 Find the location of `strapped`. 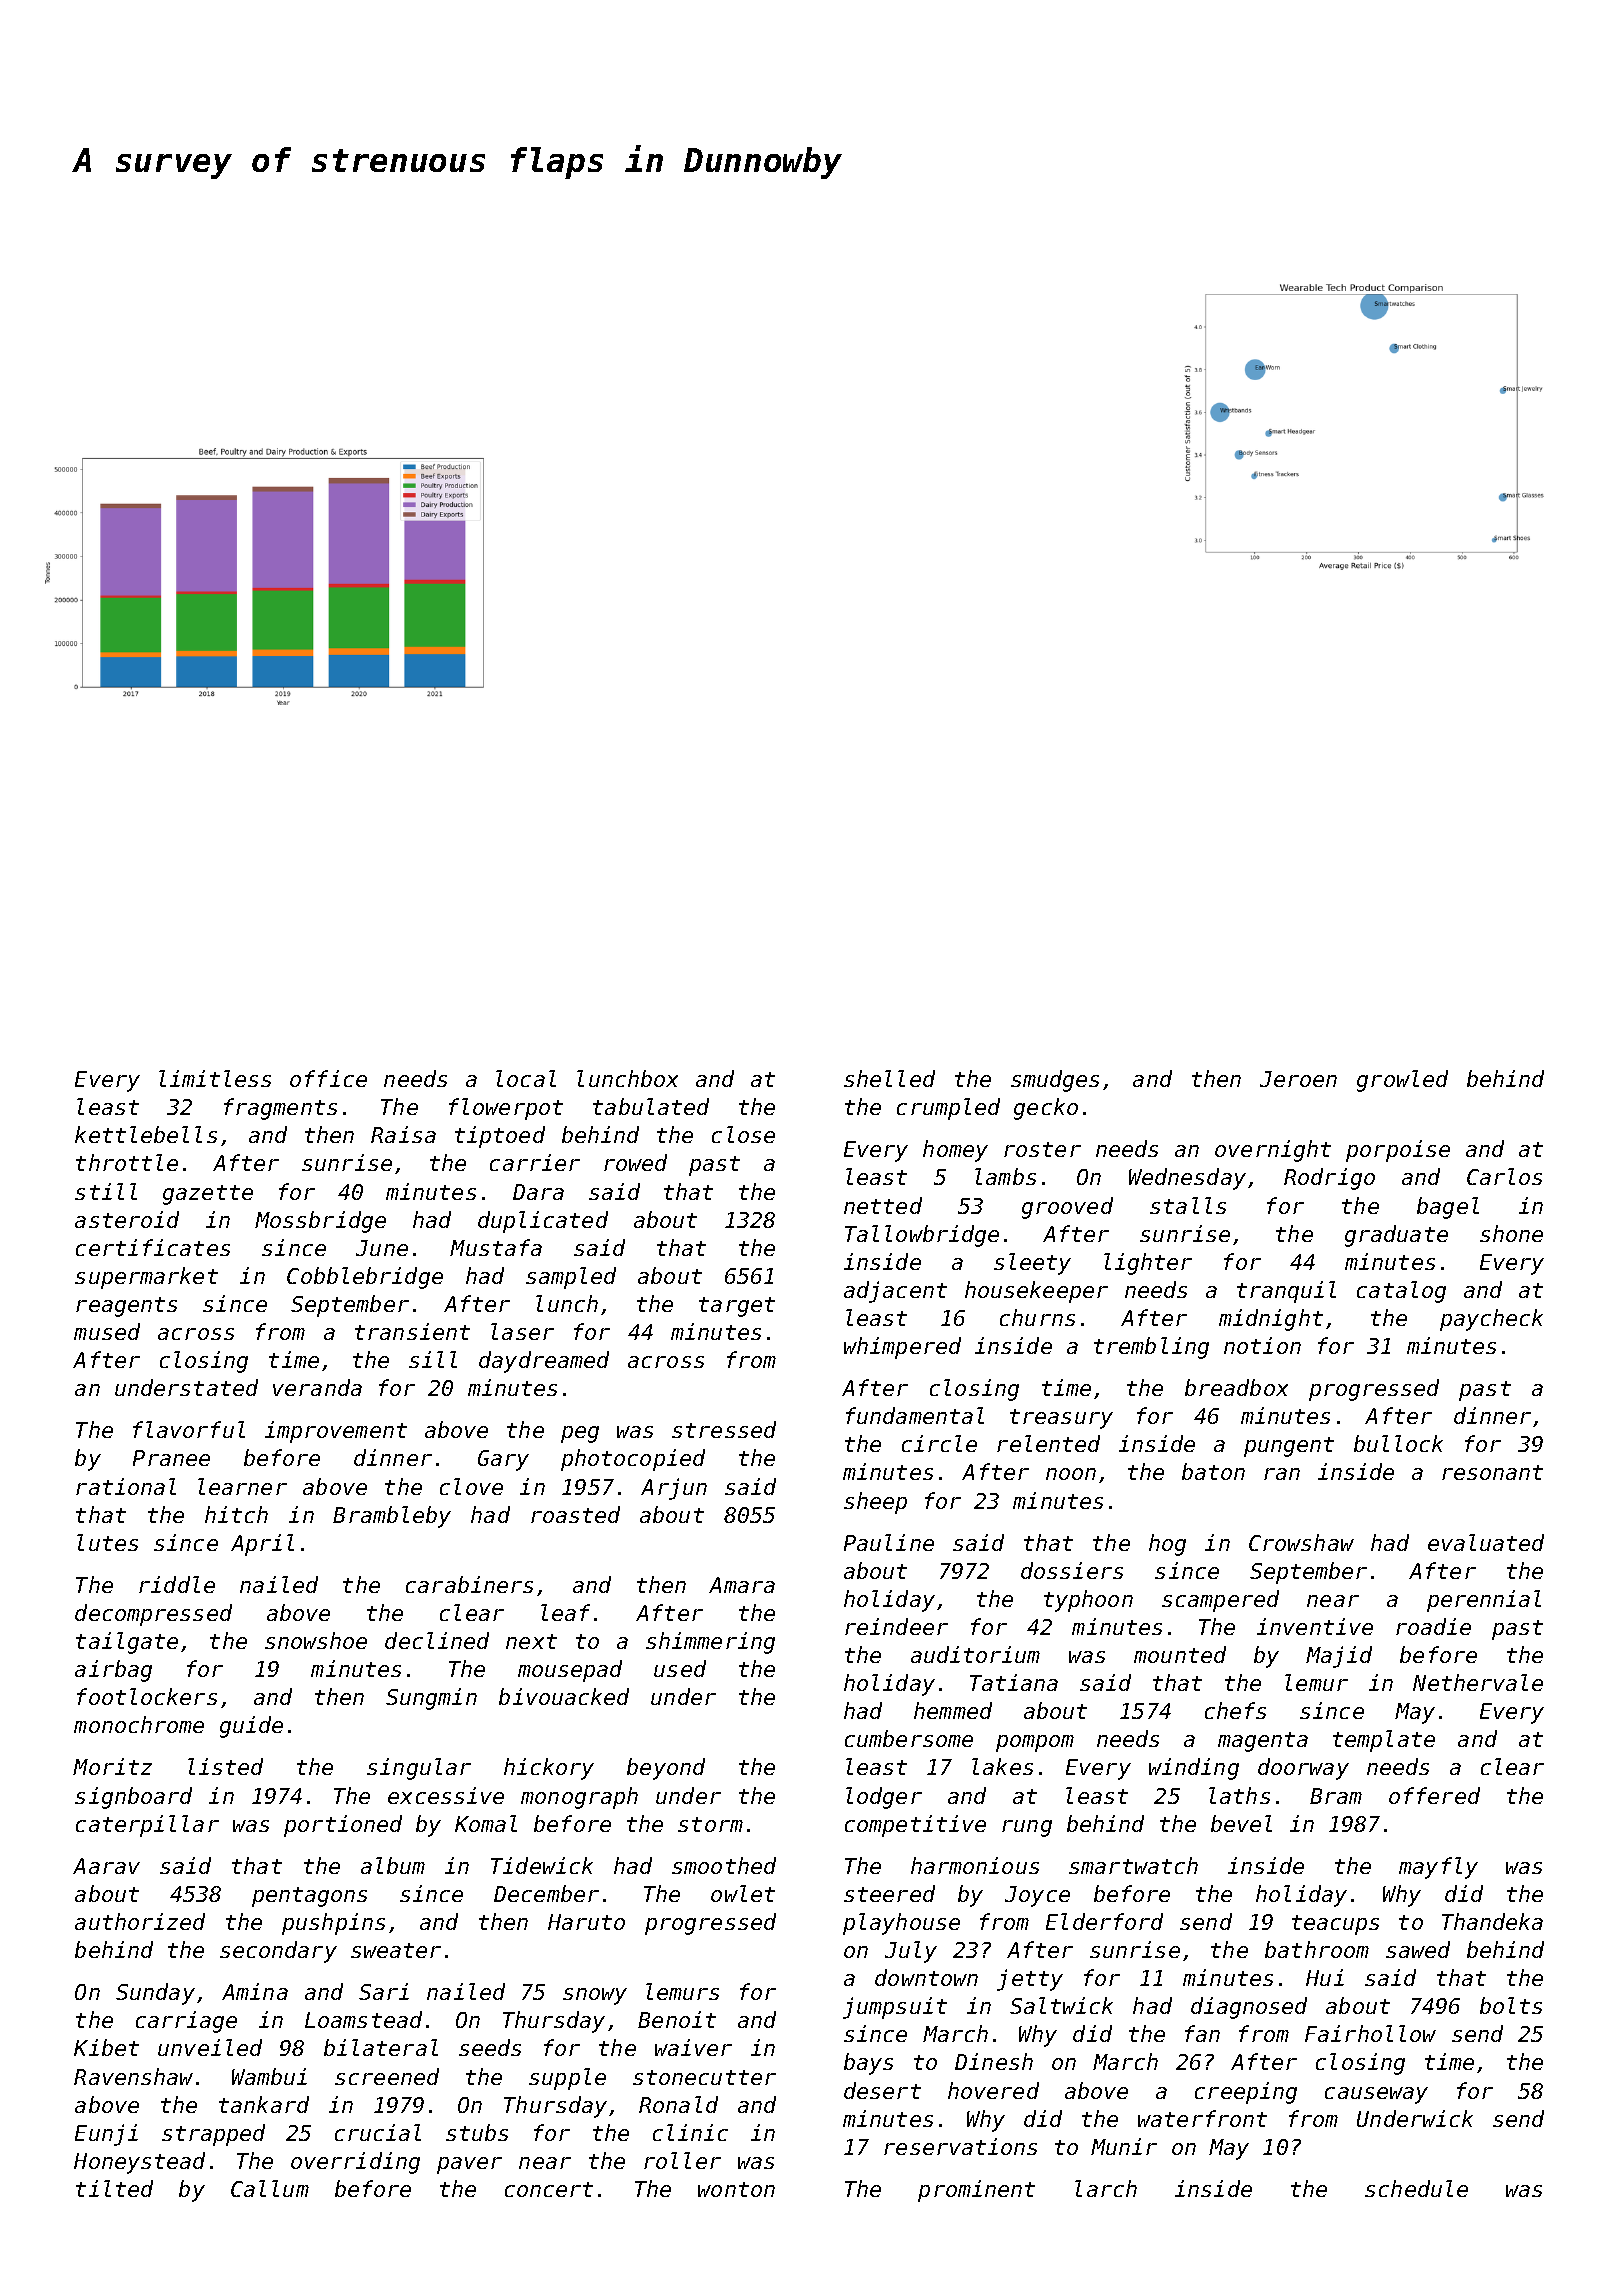

strapped is located at coordinates (213, 2135).
